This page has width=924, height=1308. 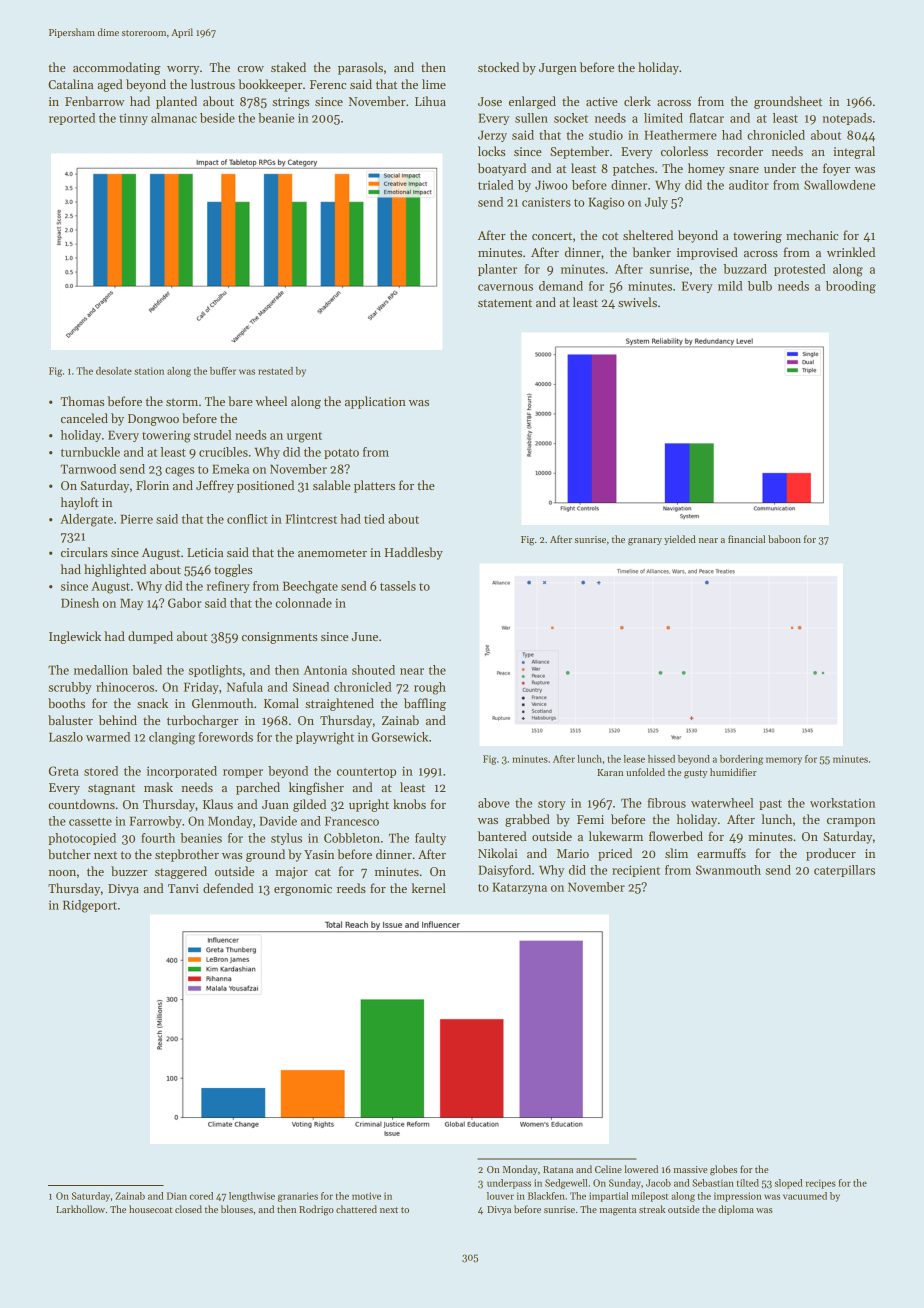 What do you see at coordinates (90, 452) in the page?
I see `turnbuckle` at bounding box center [90, 452].
